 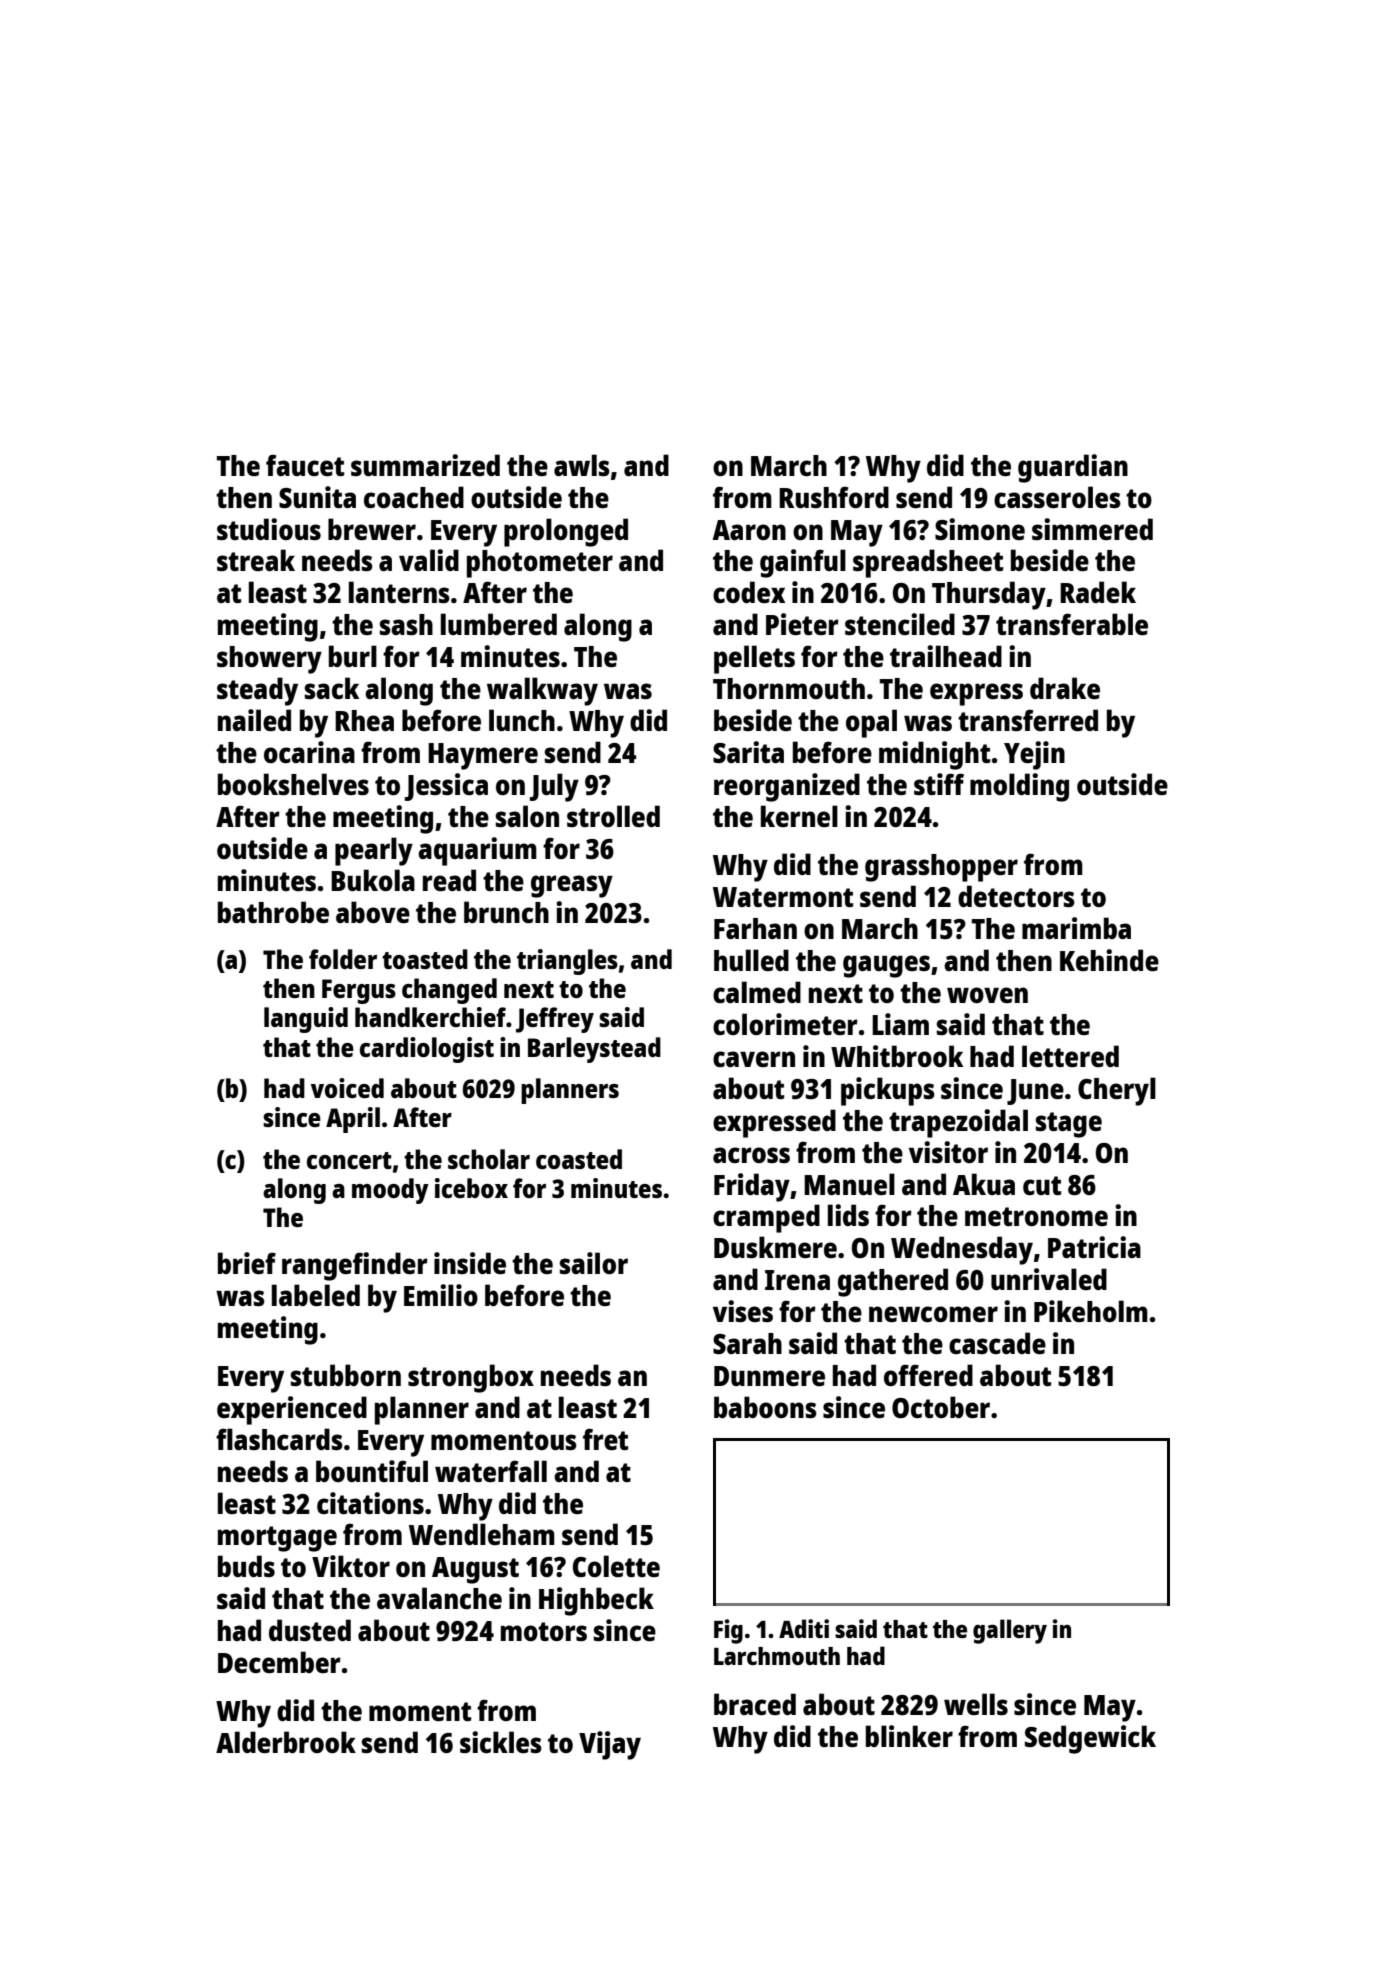 What do you see at coordinates (755, 928) in the document?
I see `Farhan` at bounding box center [755, 928].
